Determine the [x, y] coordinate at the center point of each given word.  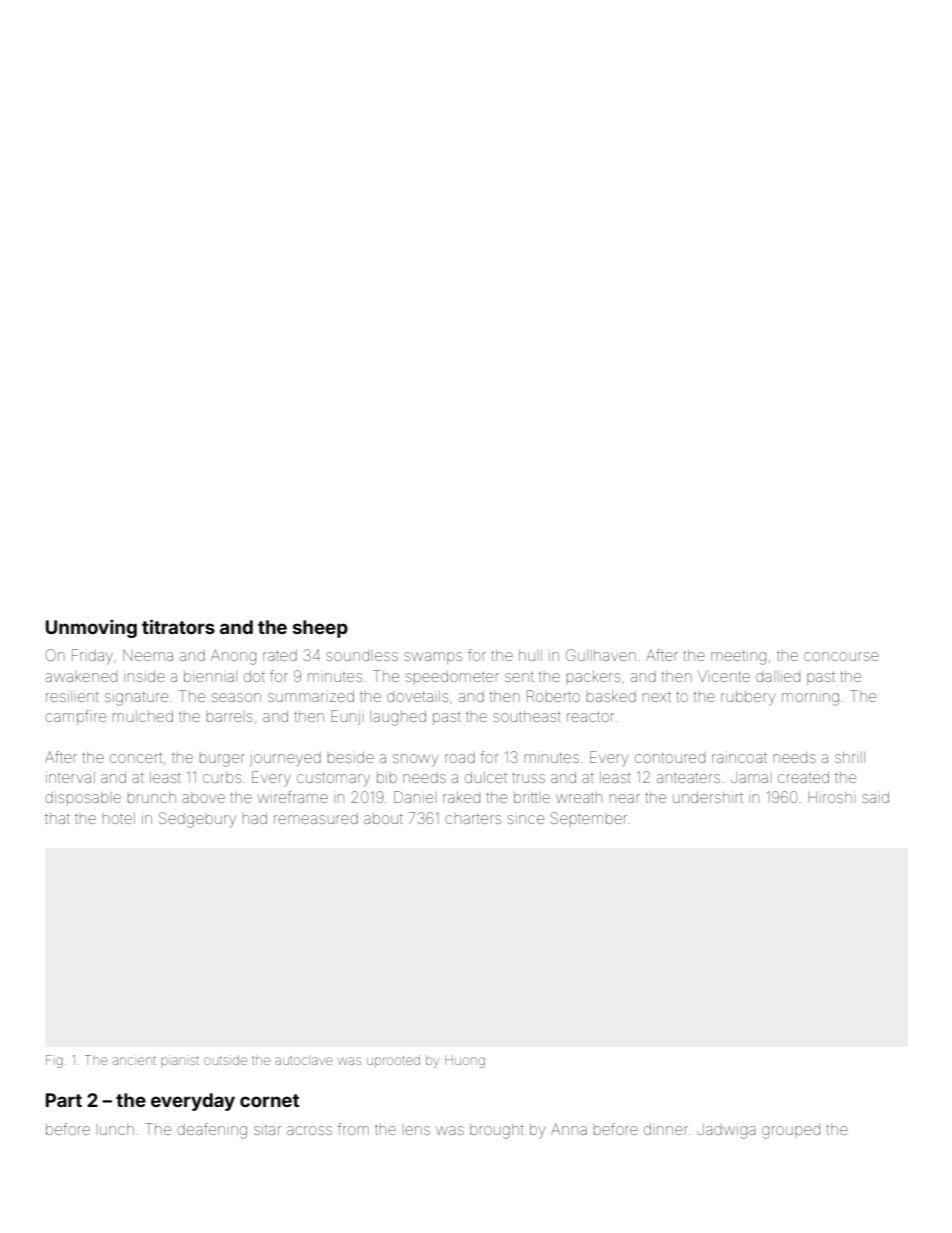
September [589, 818]
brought [497, 1131]
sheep [320, 629]
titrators [178, 626]
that [57, 818]
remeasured [316, 818]
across [309, 1130]
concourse [841, 656]
